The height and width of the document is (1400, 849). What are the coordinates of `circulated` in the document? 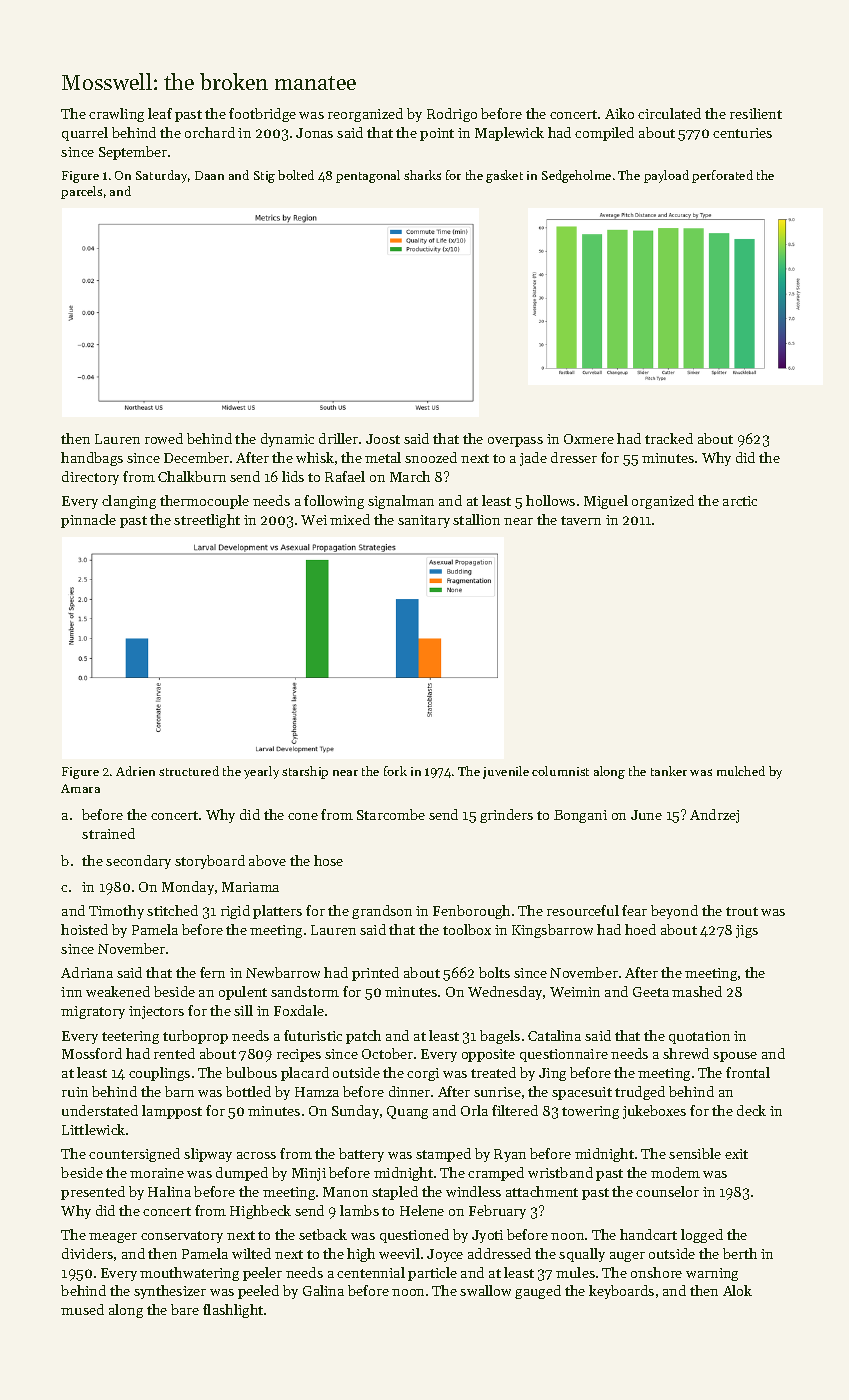 It's located at (669, 113).
